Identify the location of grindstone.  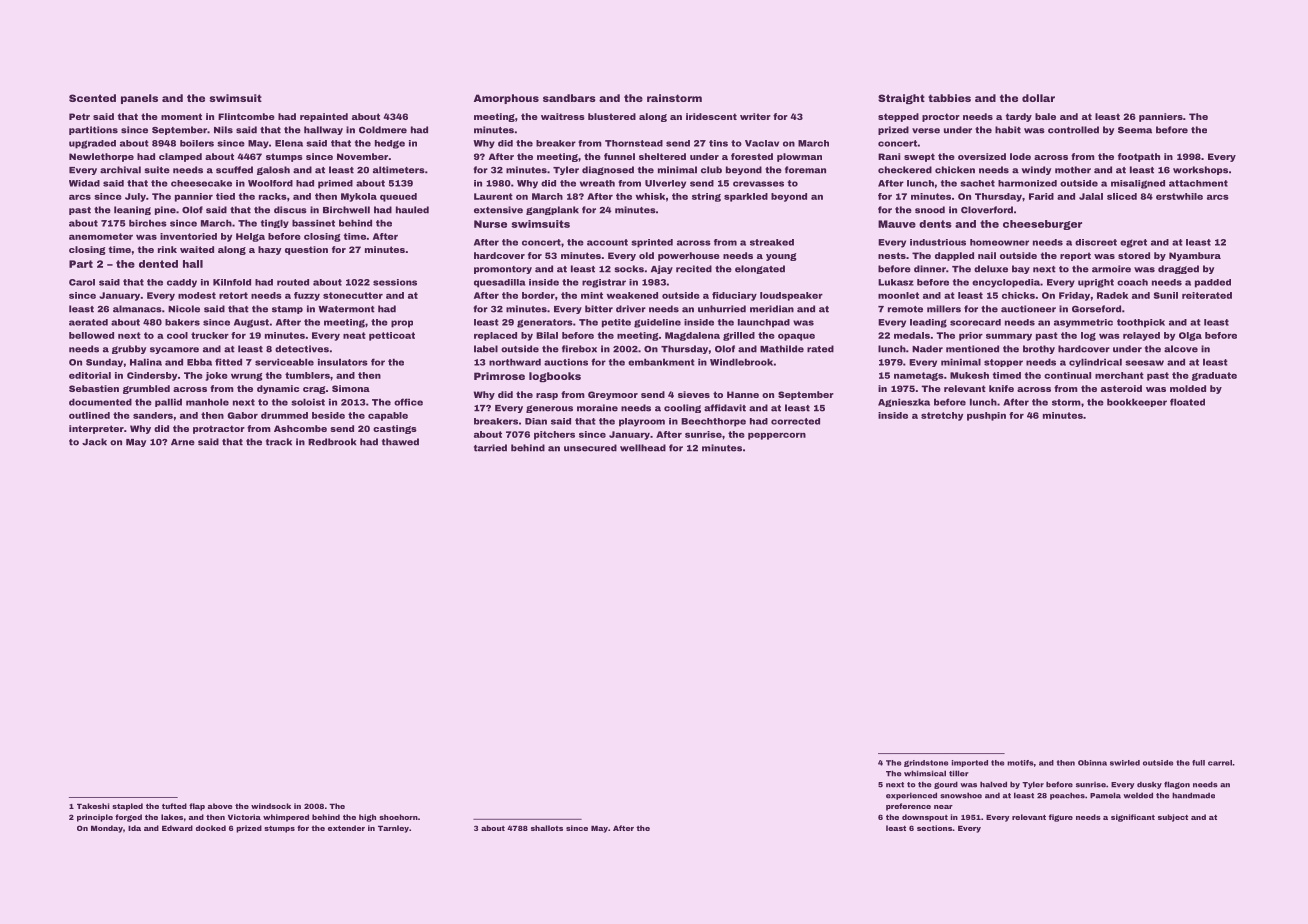
(926, 763).
